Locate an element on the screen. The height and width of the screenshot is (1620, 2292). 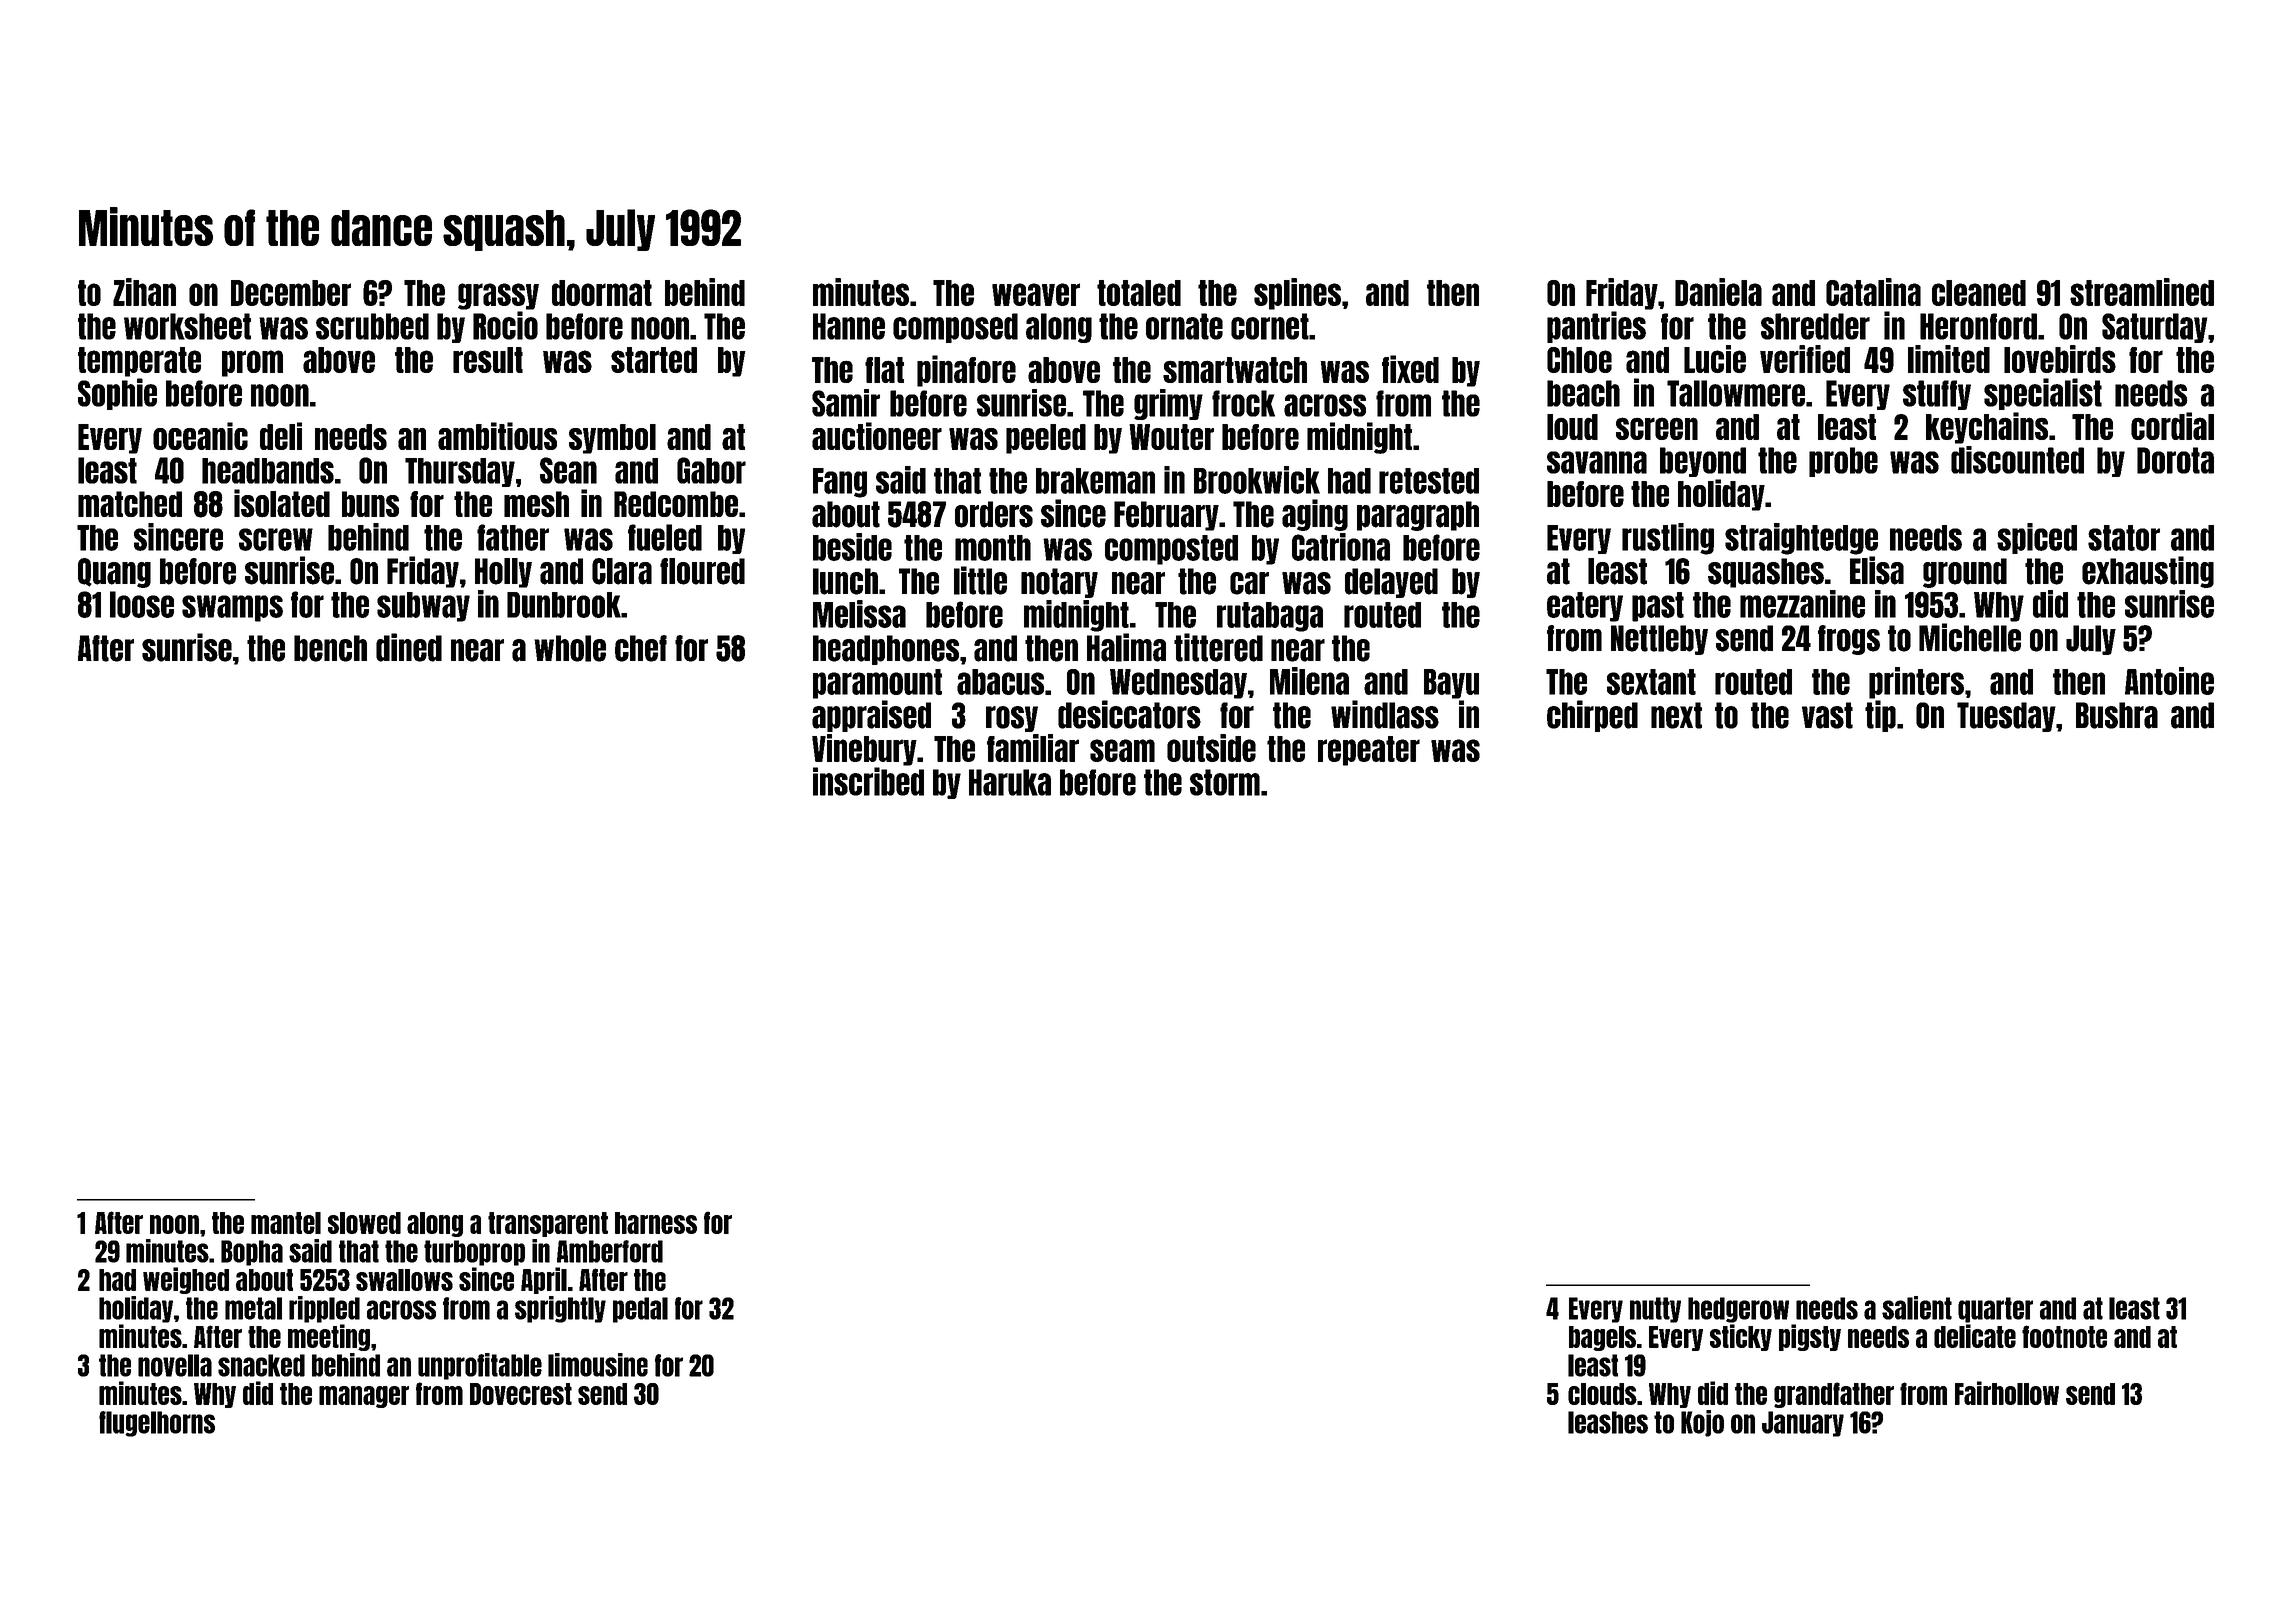
Tuesday is located at coordinates (2006, 717).
